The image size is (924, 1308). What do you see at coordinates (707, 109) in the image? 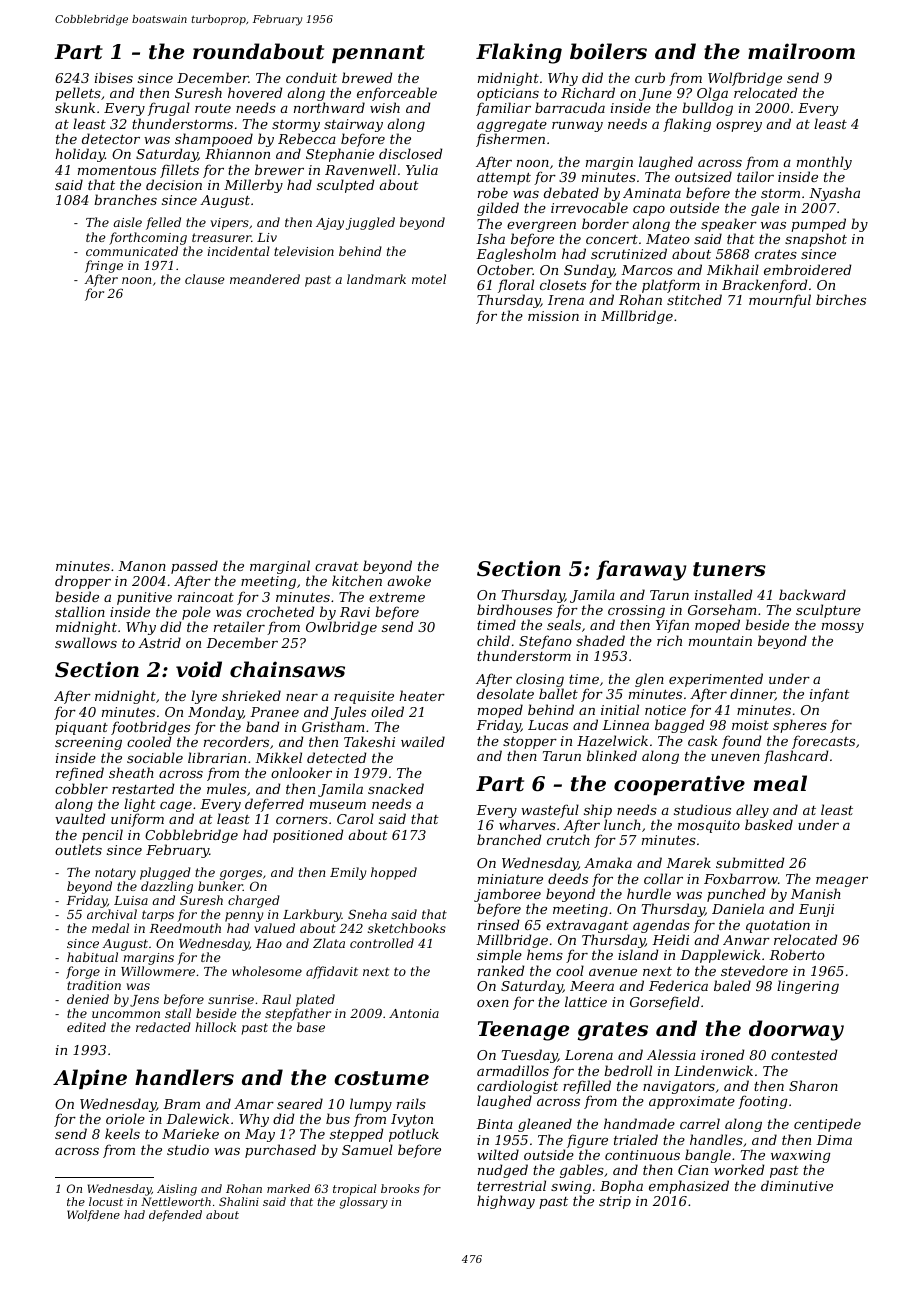
I see `bulldog` at bounding box center [707, 109].
